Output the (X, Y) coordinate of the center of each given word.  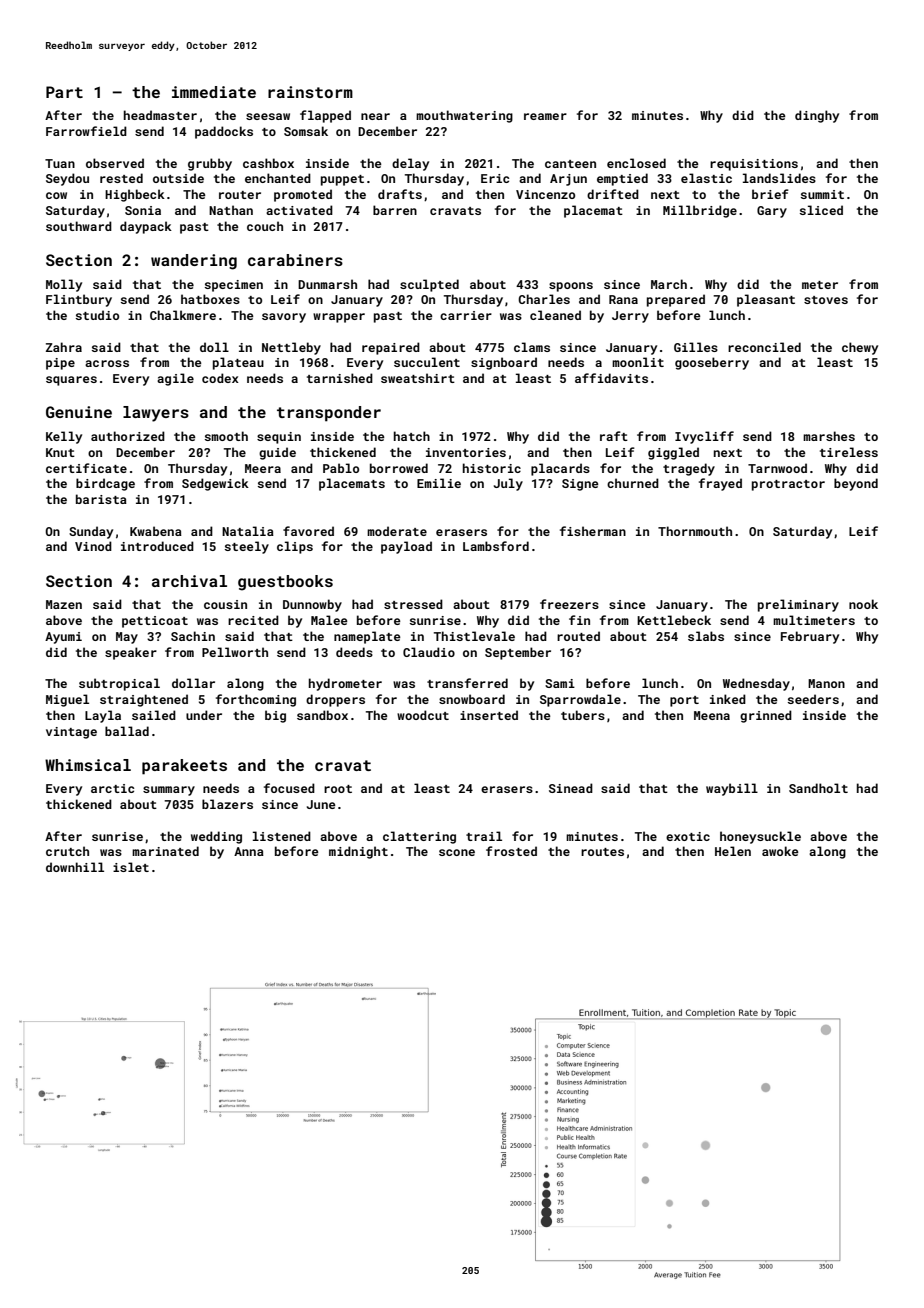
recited (253, 620)
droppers (335, 700)
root (338, 789)
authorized (128, 436)
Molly (64, 285)
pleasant (766, 300)
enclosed (636, 163)
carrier (466, 315)
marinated (165, 851)
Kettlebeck (674, 620)
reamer (545, 116)
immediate (214, 92)
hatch (412, 436)
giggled (673, 453)
